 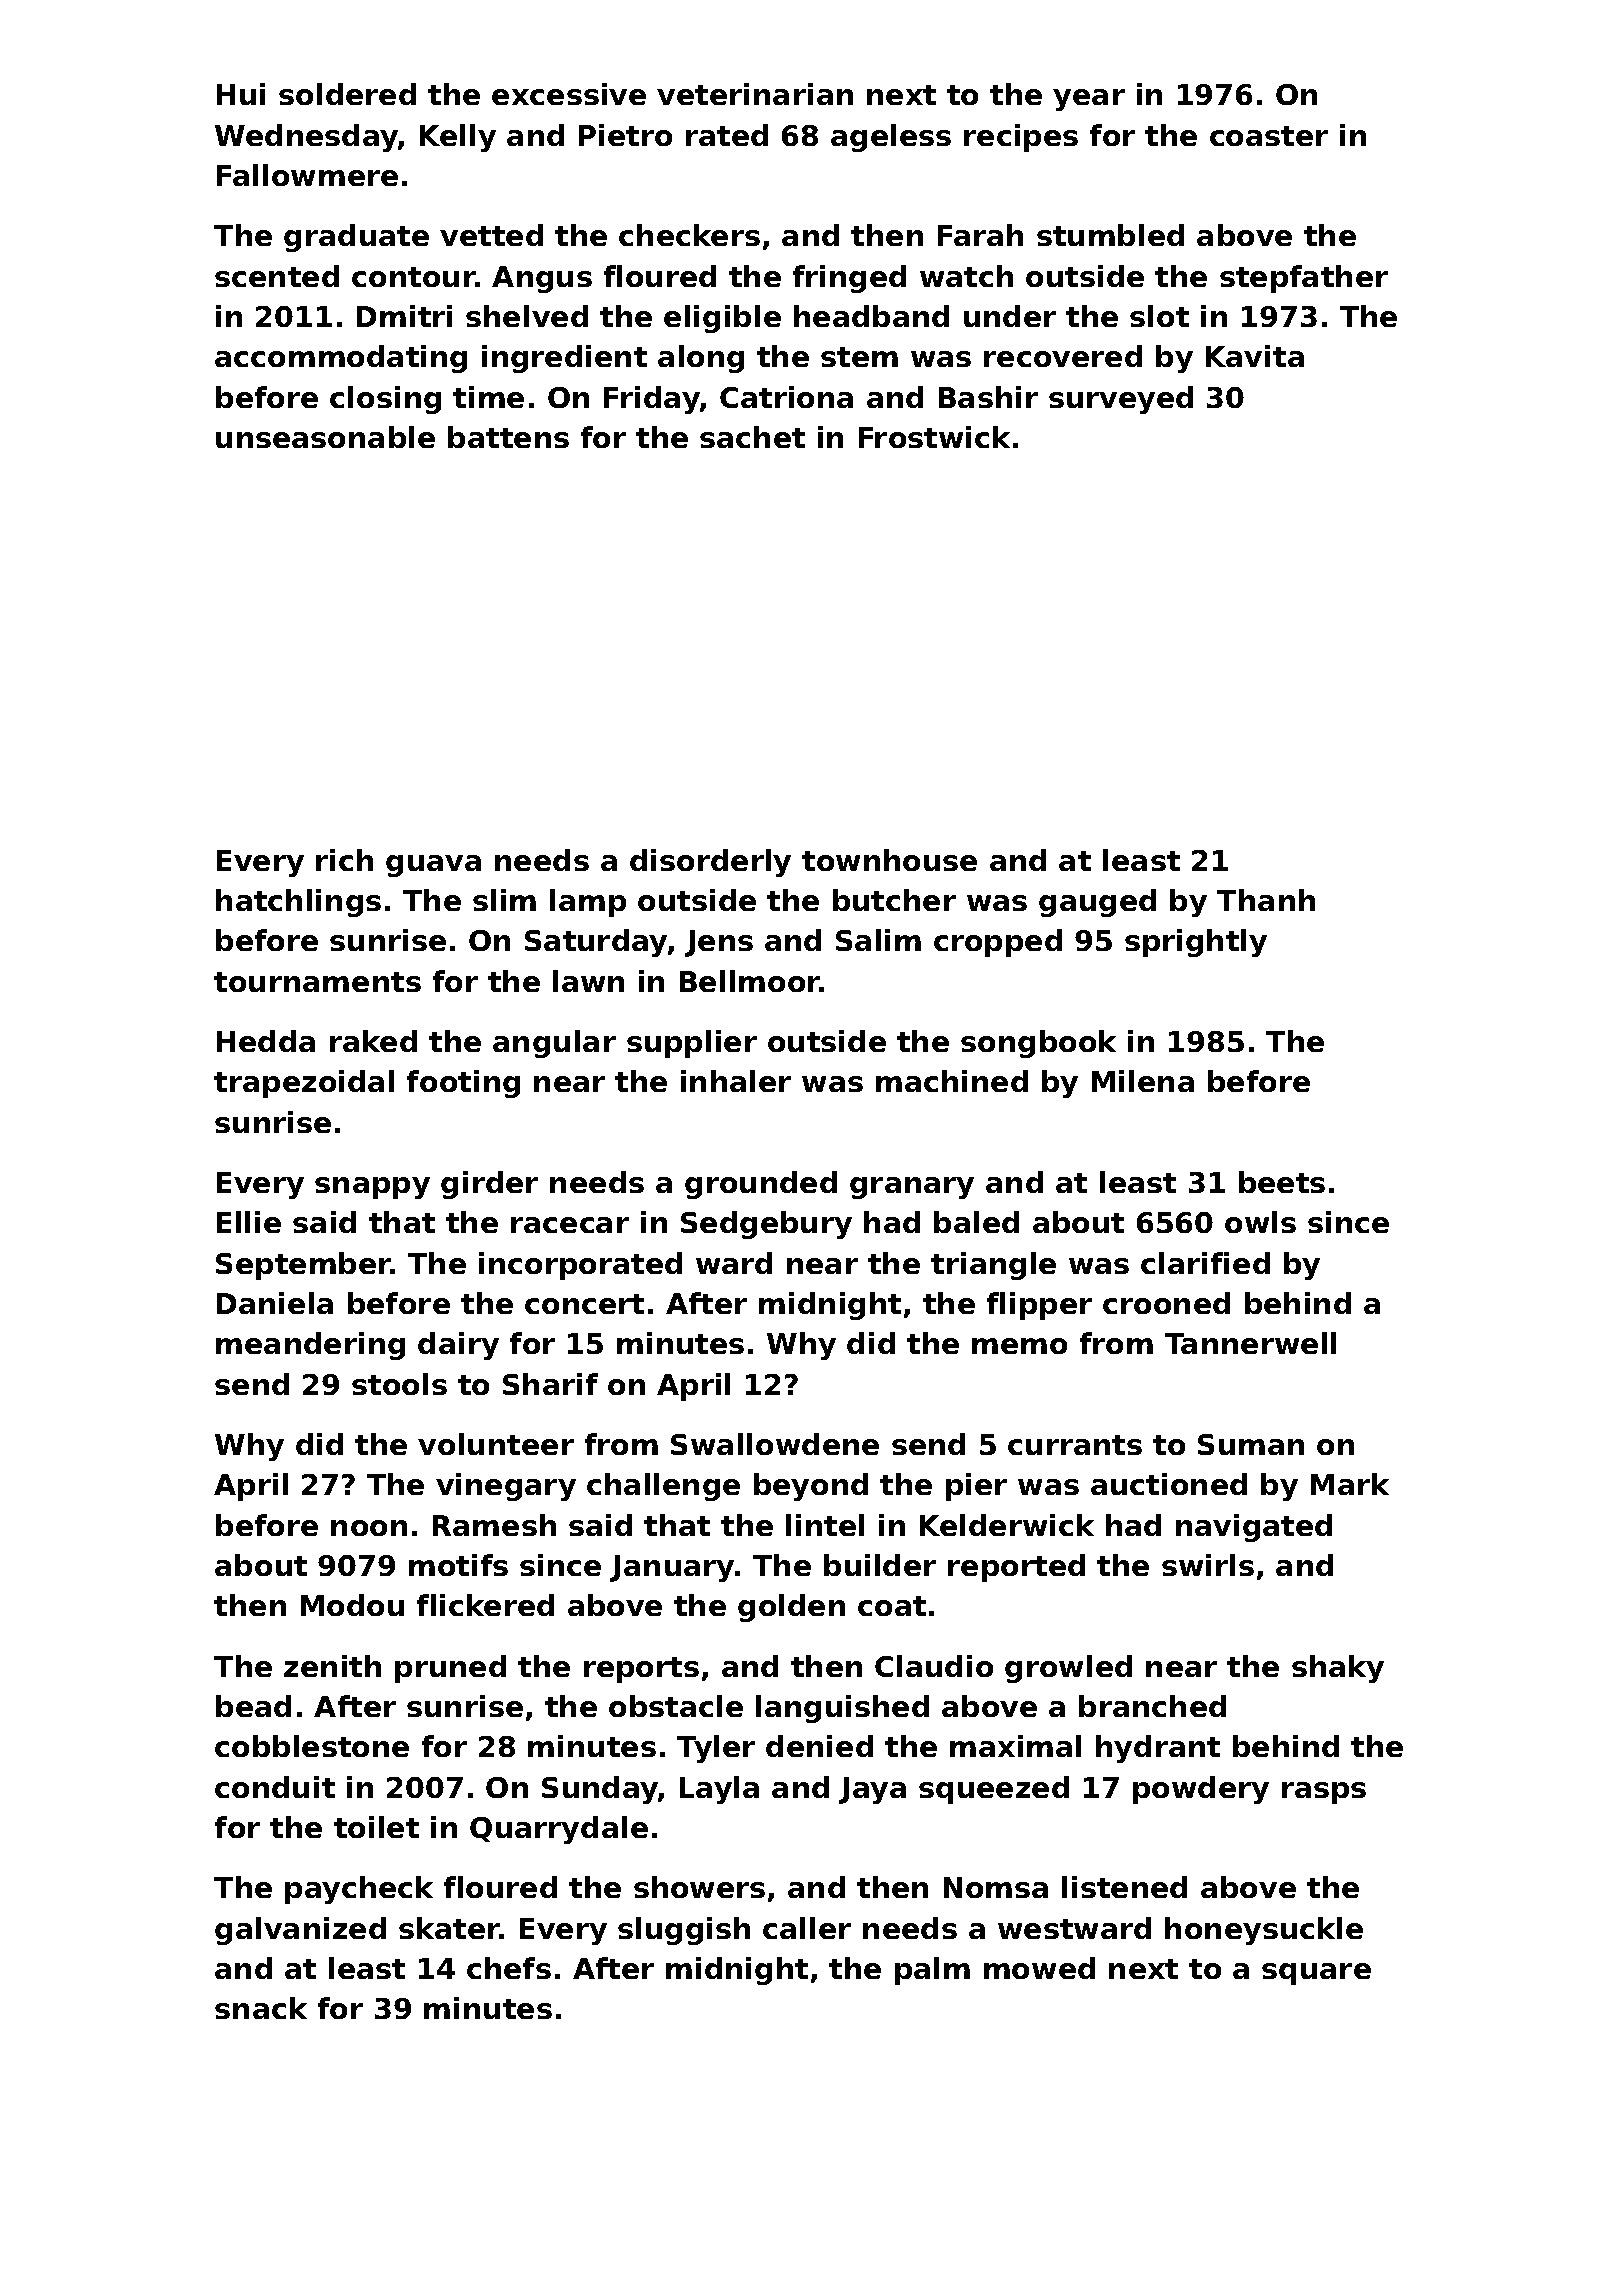 I want to click on Mark, so click(x=1350, y=1484).
